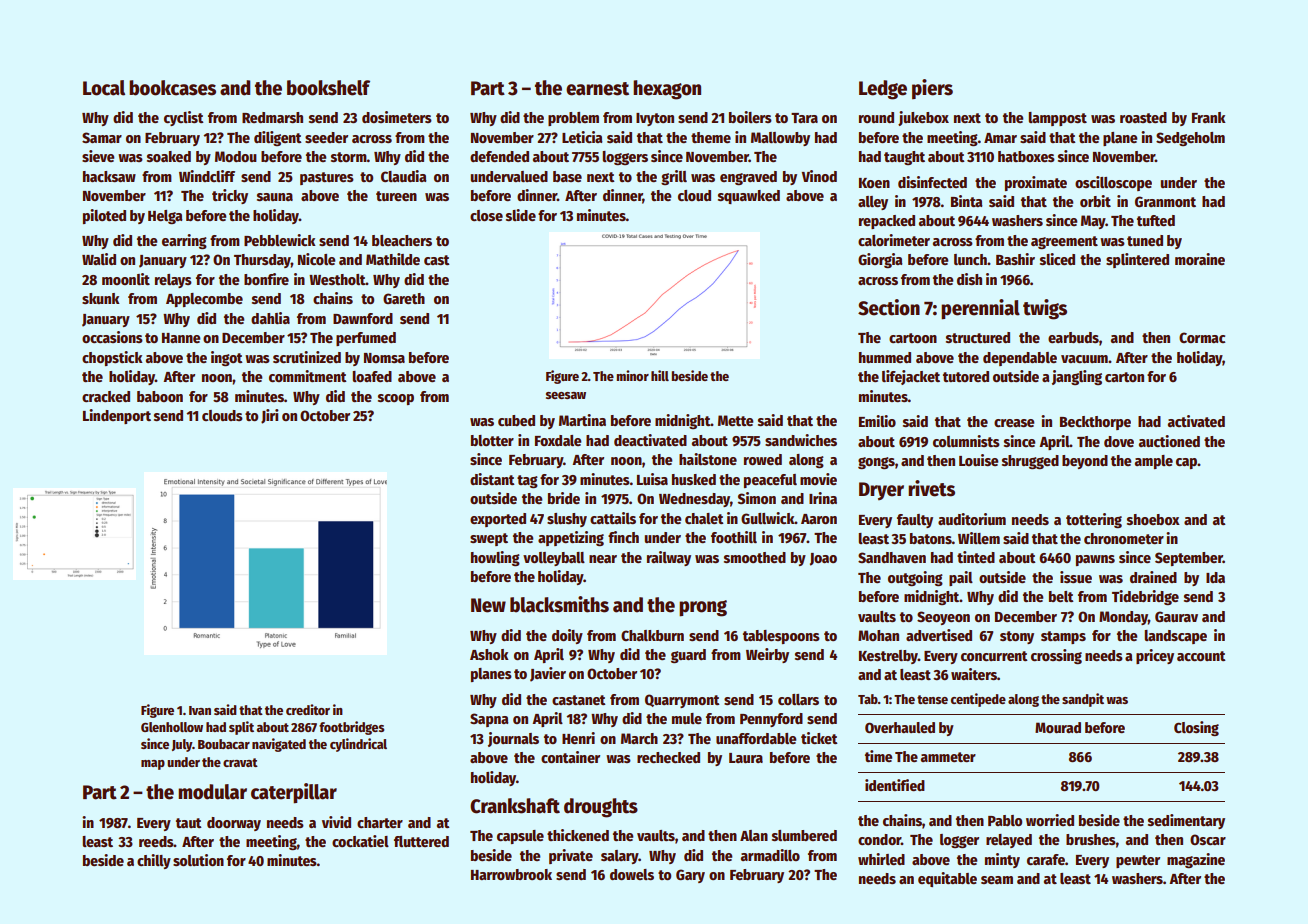 The width and height of the screenshot is (1308, 924). Describe the element at coordinates (749, 197) in the screenshot. I see `squawked` at that location.
